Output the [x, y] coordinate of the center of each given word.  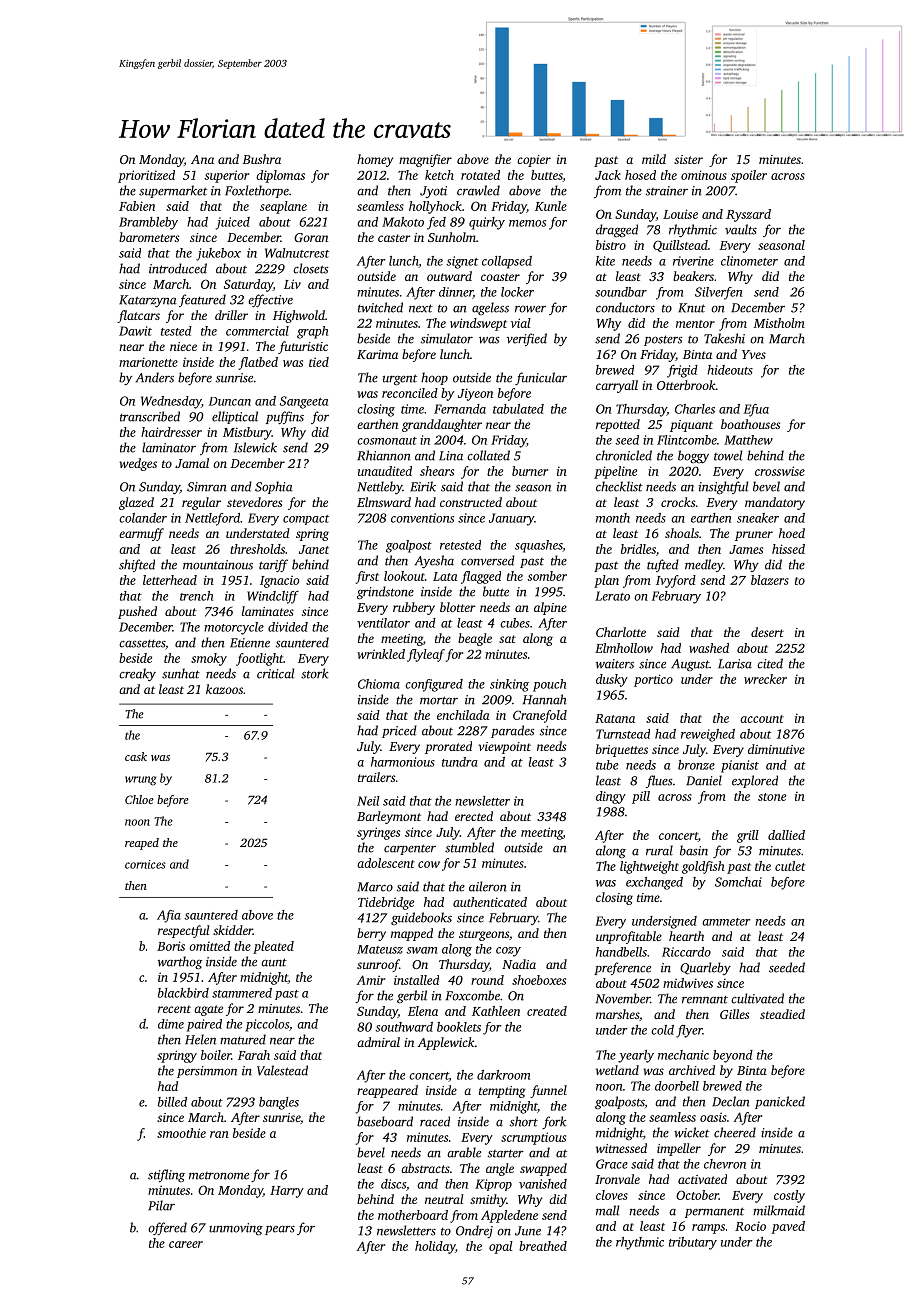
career [186, 1244]
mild [654, 159]
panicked [780, 1102]
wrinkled [381, 654]
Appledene [509, 1216]
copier [534, 161]
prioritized [146, 176]
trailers [376, 777]
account [762, 719]
